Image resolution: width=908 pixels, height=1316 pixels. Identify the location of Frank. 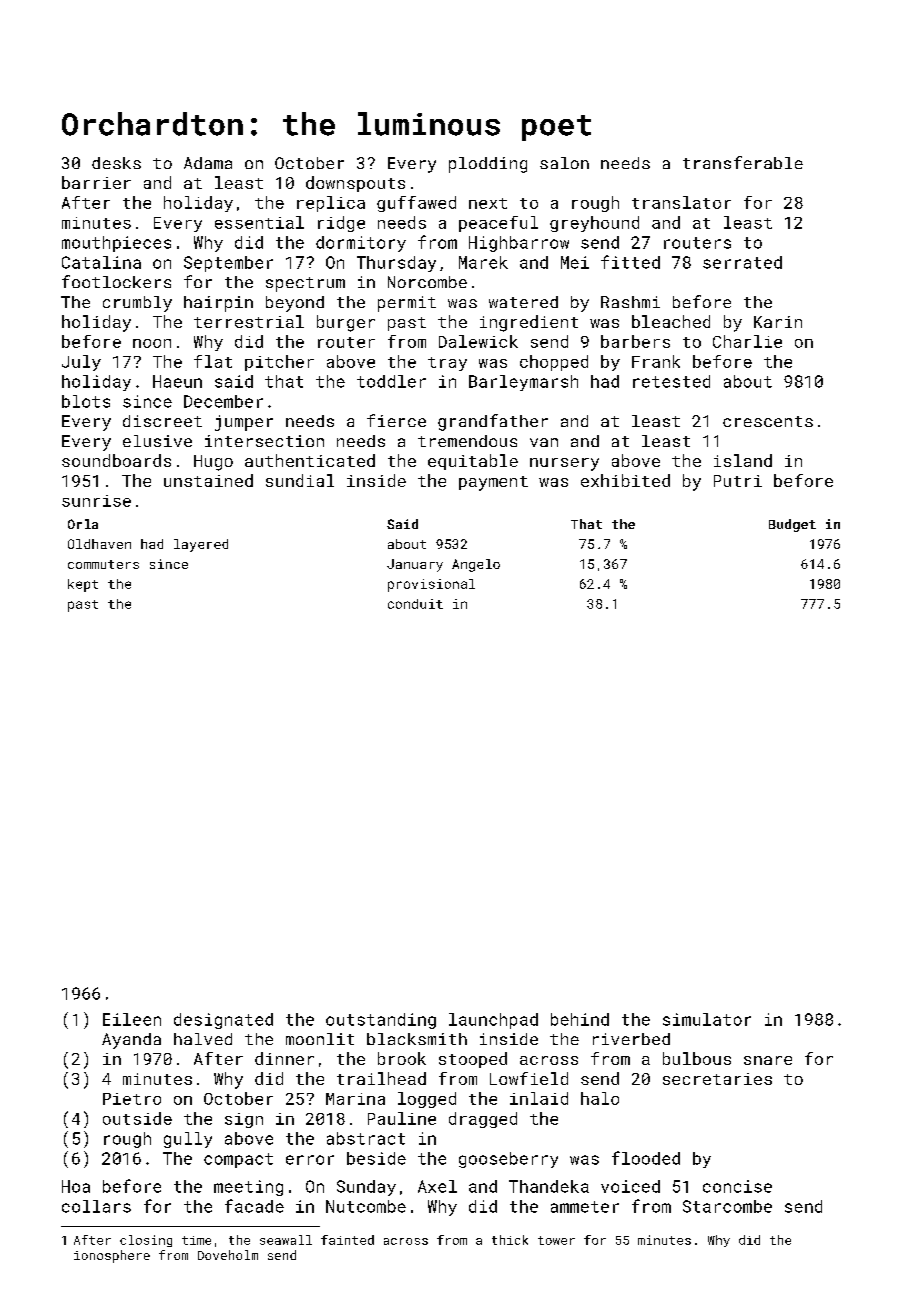
(656, 361).
